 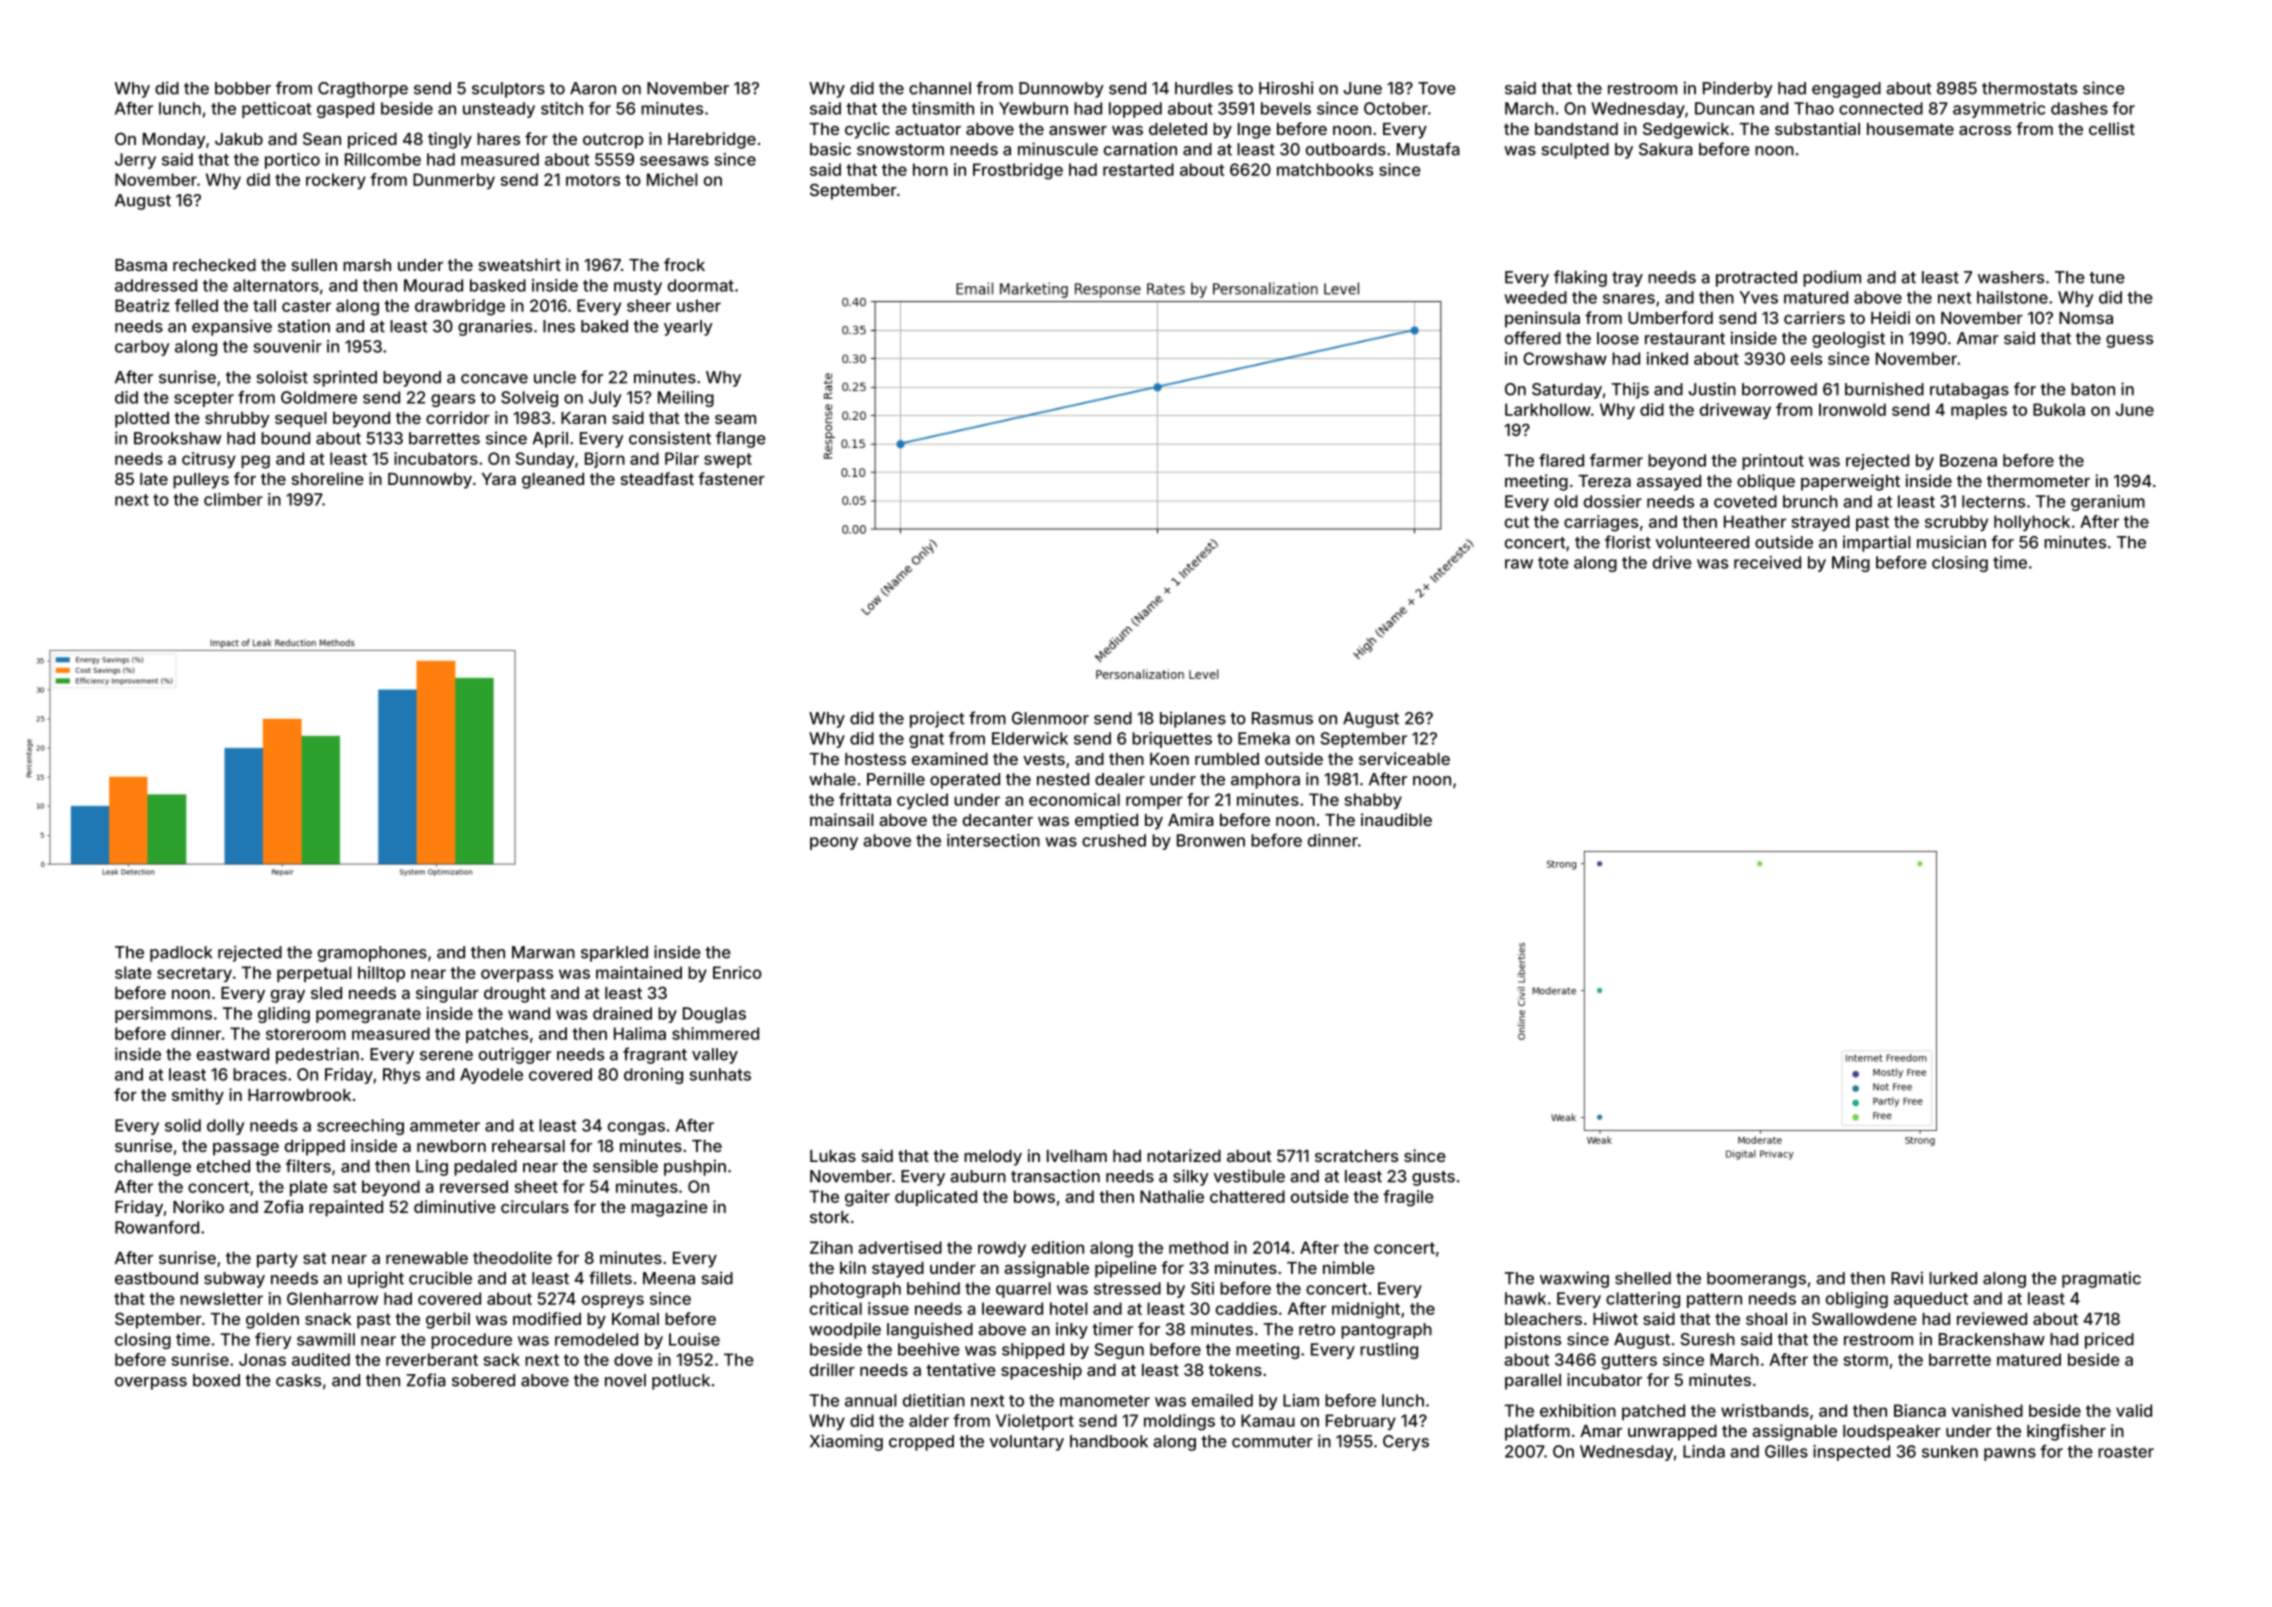 What do you see at coordinates (1950, 1451) in the document?
I see `sunken` at bounding box center [1950, 1451].
